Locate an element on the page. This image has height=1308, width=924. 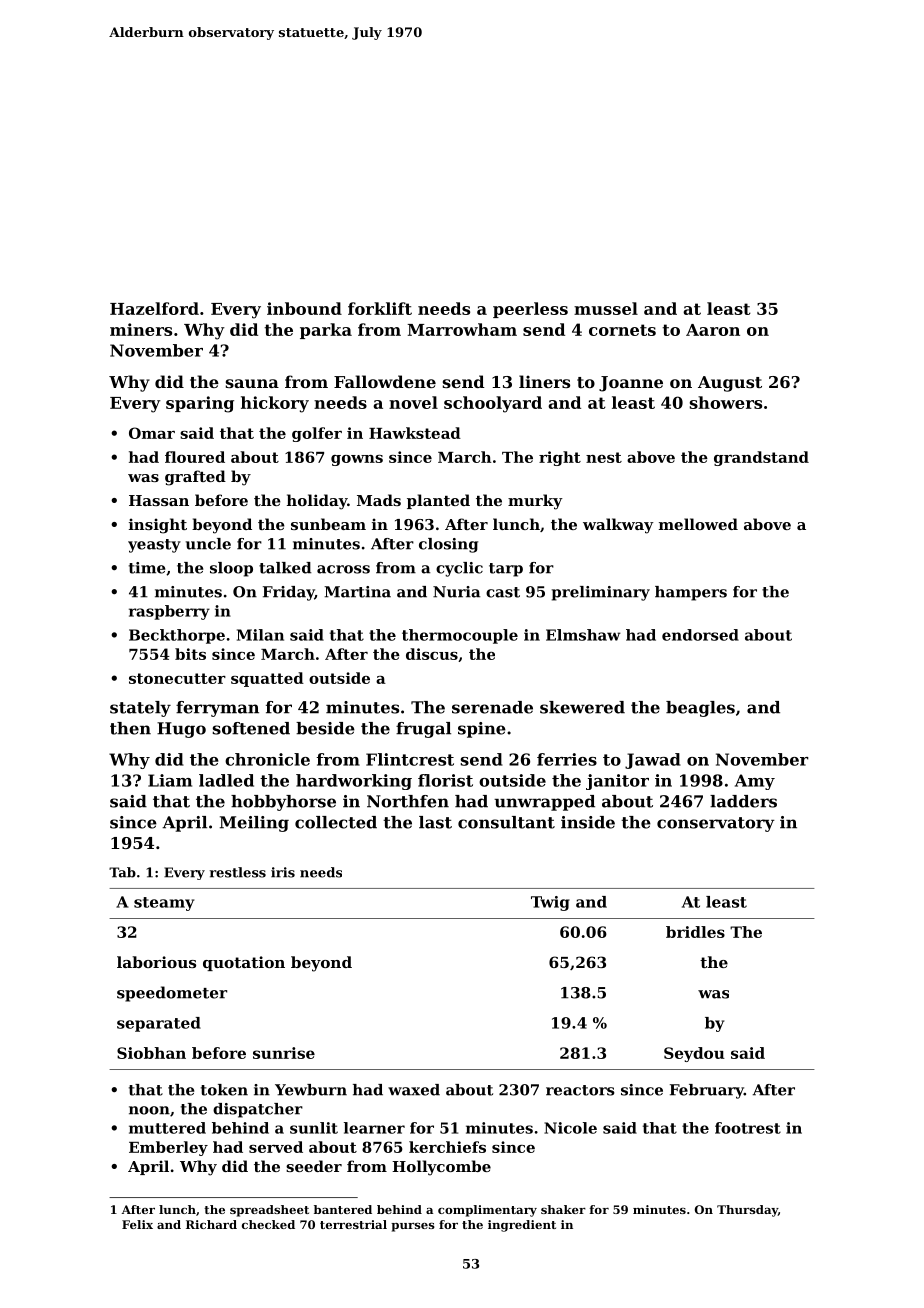
Hazelford is located at coordinates (154, 308).
